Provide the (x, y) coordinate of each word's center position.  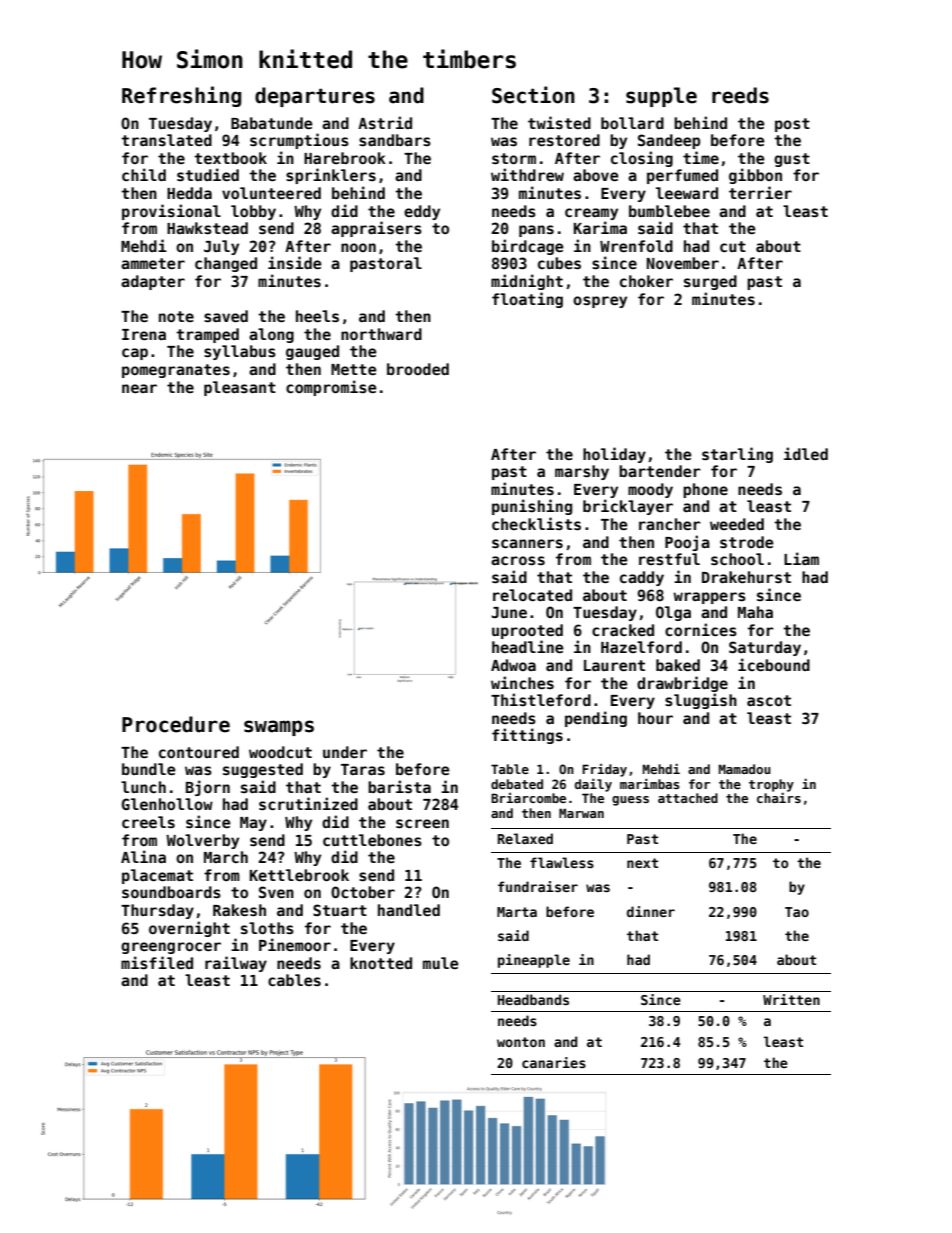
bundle (149, 769)
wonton (521, 1042)
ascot (769, 700)
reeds (740, 95)
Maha (755, 612)
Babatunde (272, 123)
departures (315, 97)
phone (705, 490)
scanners (527, 543)
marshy (582, 472)
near (139, 388)
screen (422, 823)
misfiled (157, 962)
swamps (279, 728)
